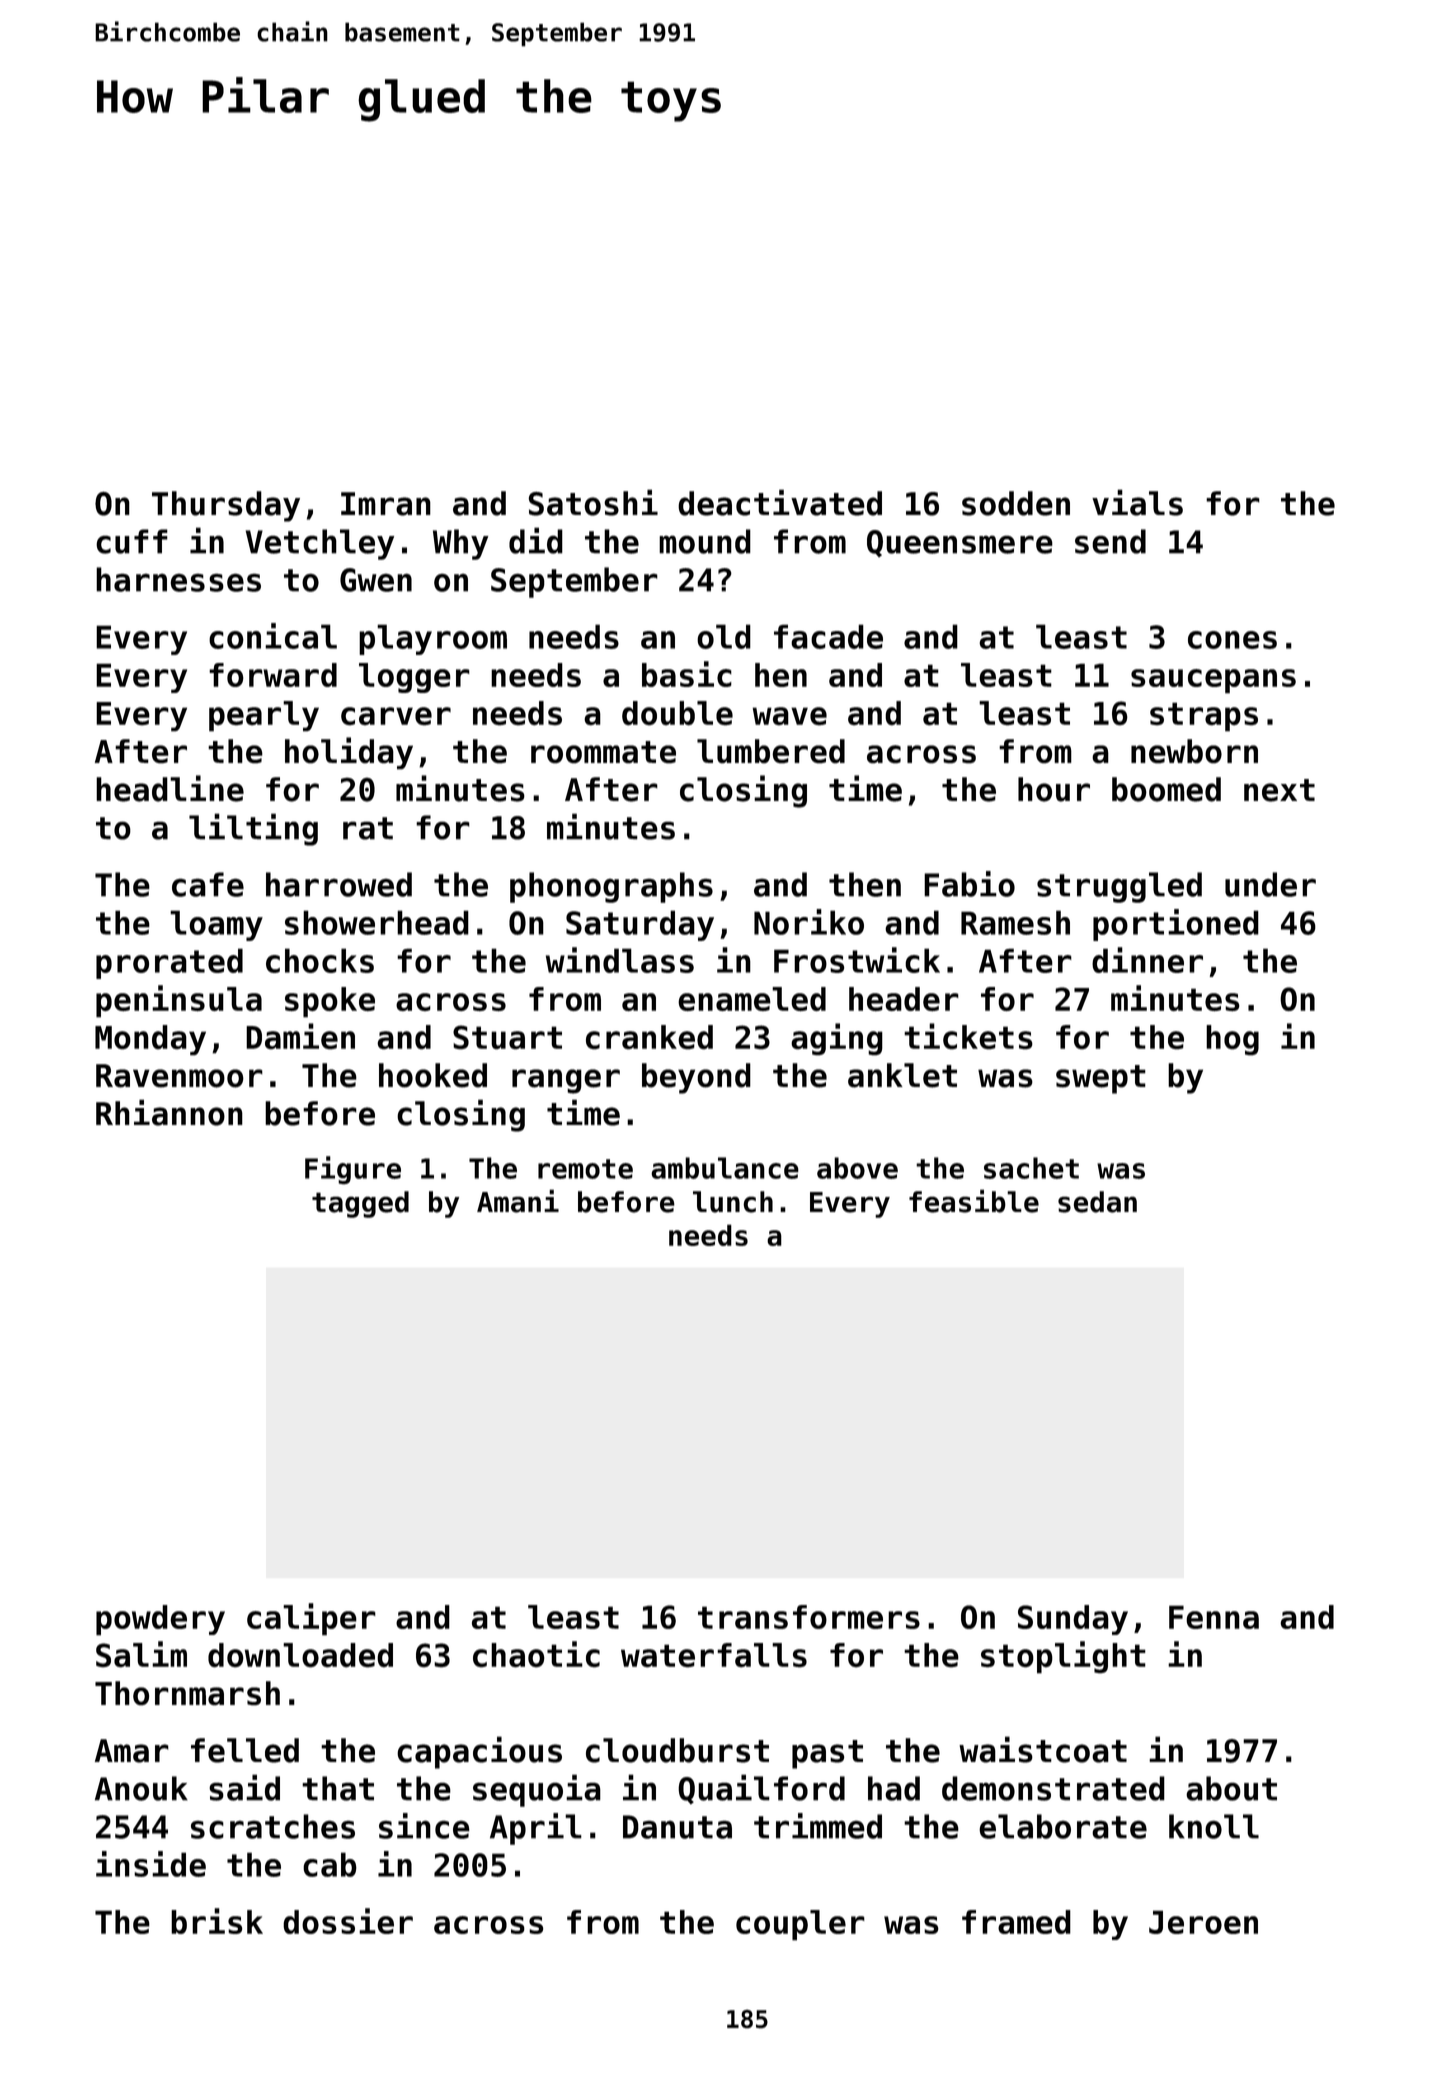 This image has width=1450, height=2100. I want to click on that, so click(338, 1788).
